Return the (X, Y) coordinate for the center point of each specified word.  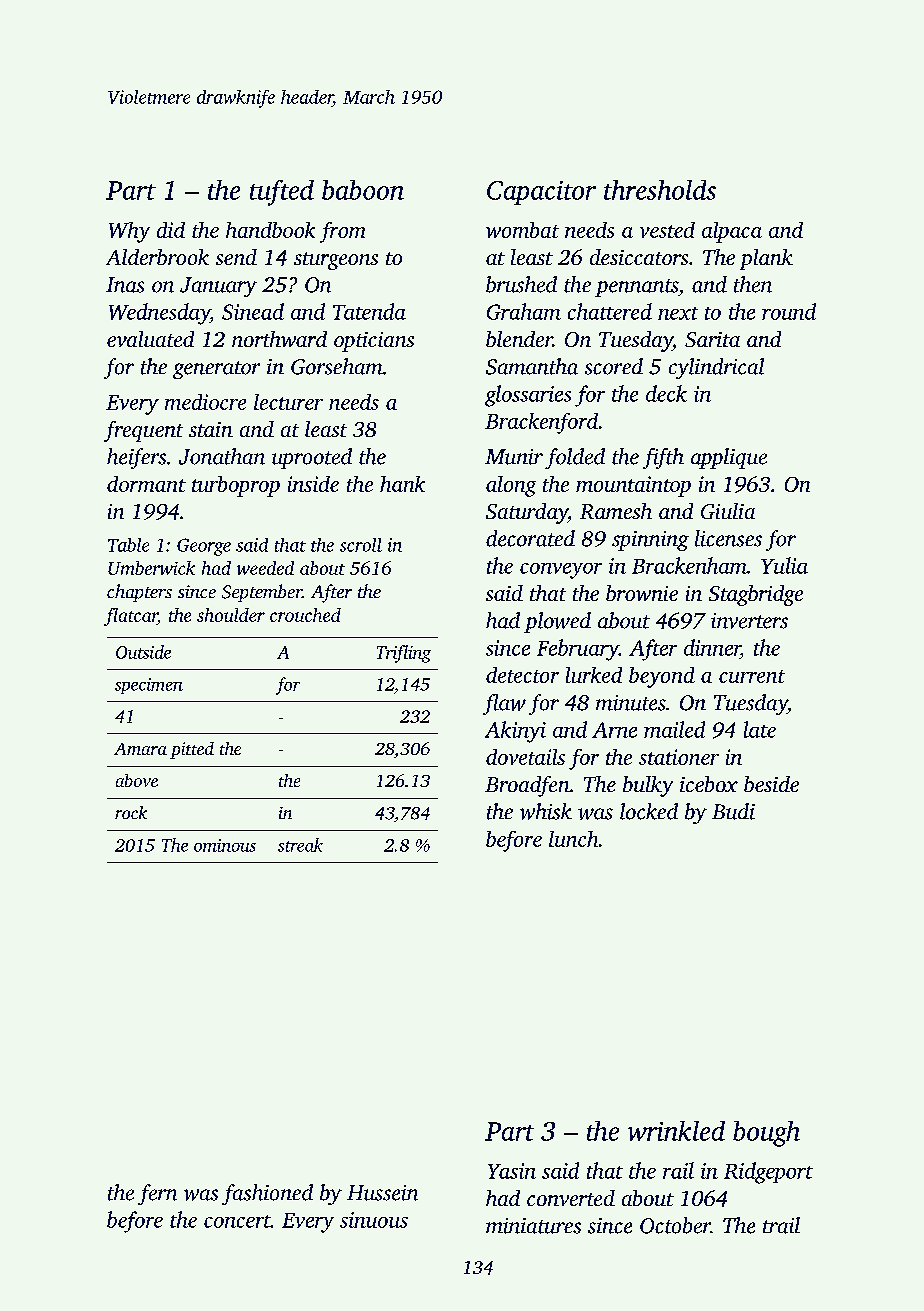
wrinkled (676, 1131)
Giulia (728, 511)
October (675, 1225)
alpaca (732, 232)
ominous (225, 845)
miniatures (533, 1226)
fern (157, 1194)
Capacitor (541, 193)
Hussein (382, 1193)
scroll (361, 545)
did (171, 230)
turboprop (236, 486)
